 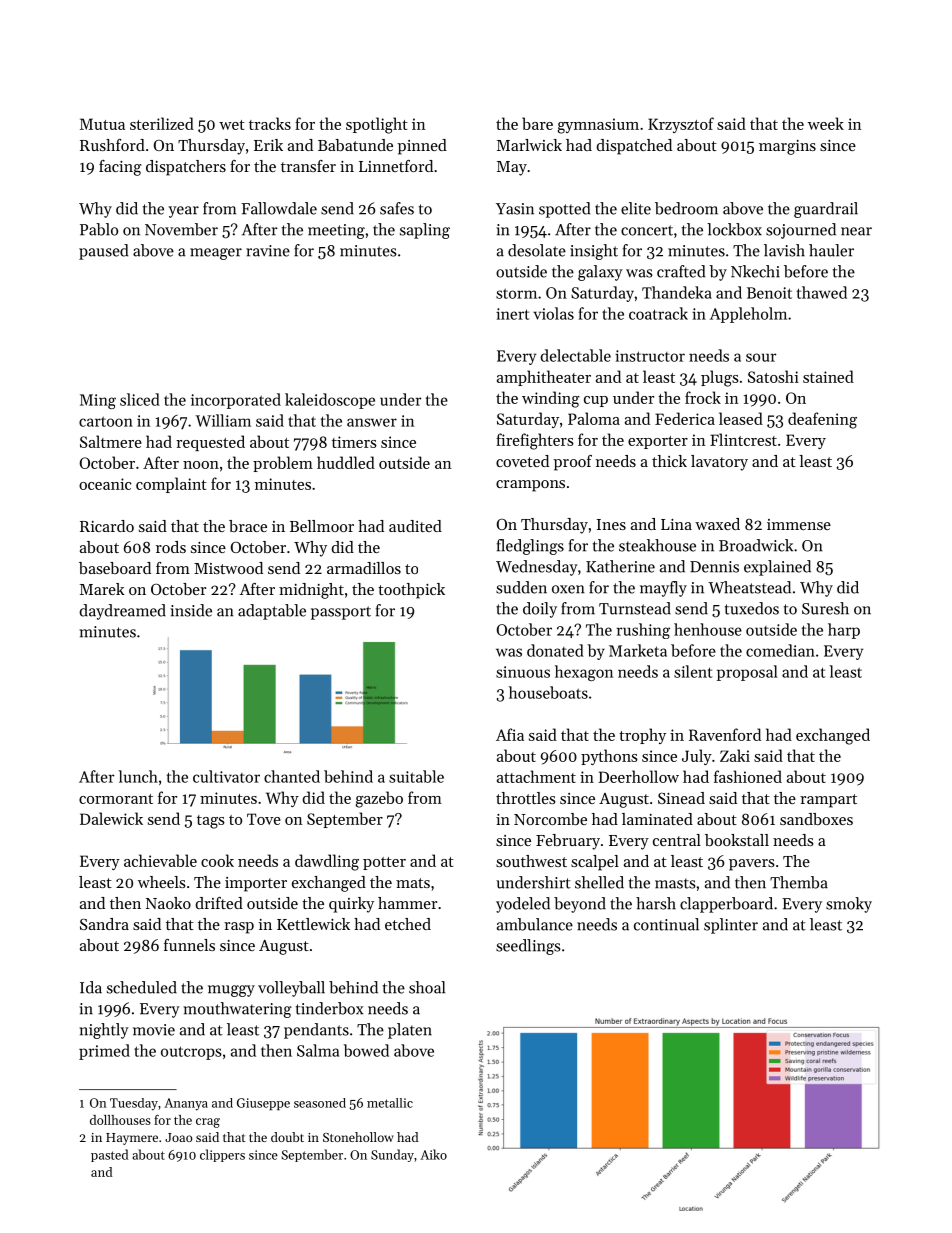 I want to click on smoky, so click(x=849, y=905).
